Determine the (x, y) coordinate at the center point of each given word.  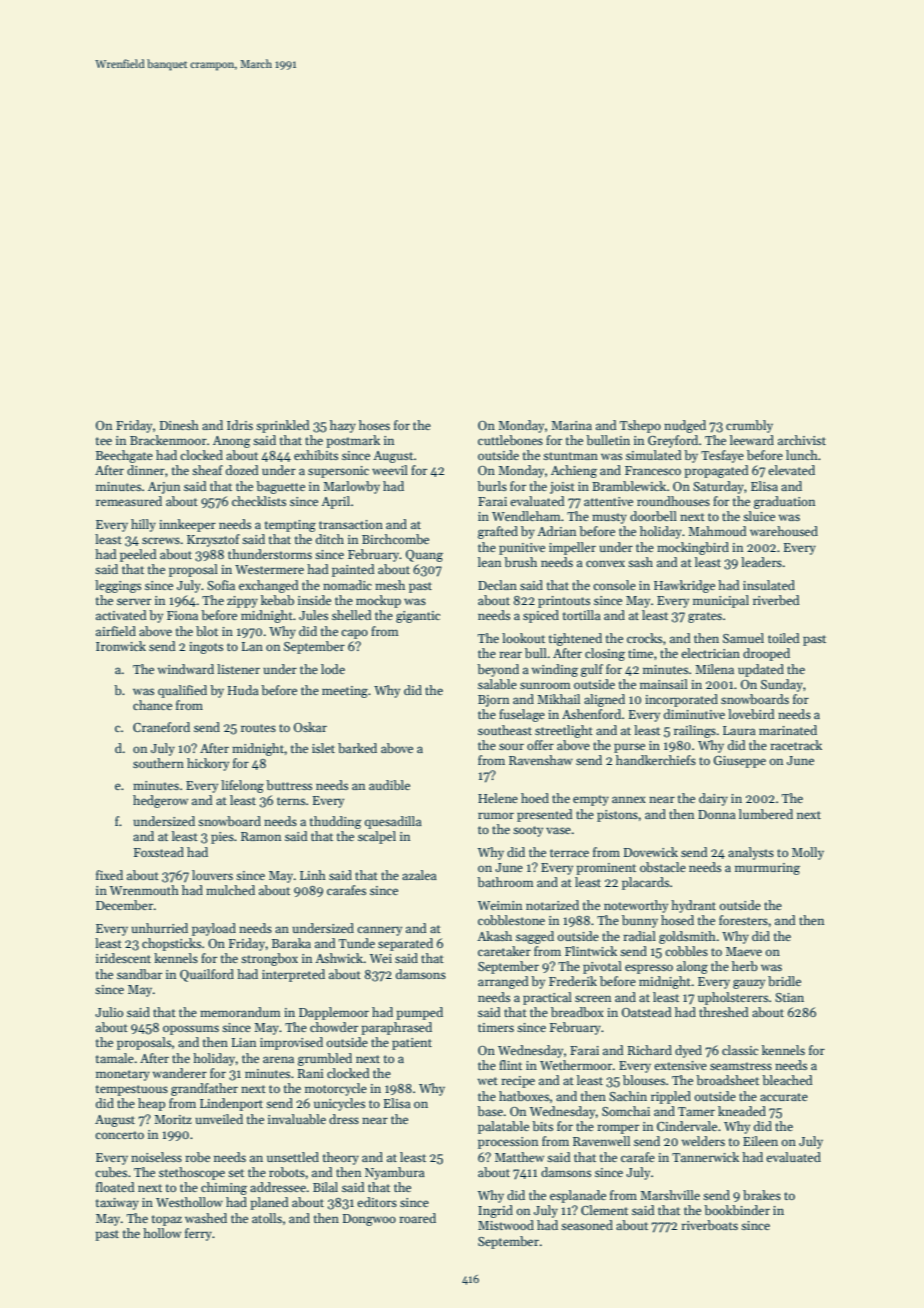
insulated (769, 585)
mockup (378, 601)
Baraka (291, 943)
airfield (116, 631)
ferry (198, 1234)
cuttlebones (510, 440)
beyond (498, 670)
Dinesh (179, 425)
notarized (552, 905)
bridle (784, 981)
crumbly (749, 426)
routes (258, 728)
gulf (592, 670)
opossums (191, 1030)
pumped (419, 1013)
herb (745, 966)
